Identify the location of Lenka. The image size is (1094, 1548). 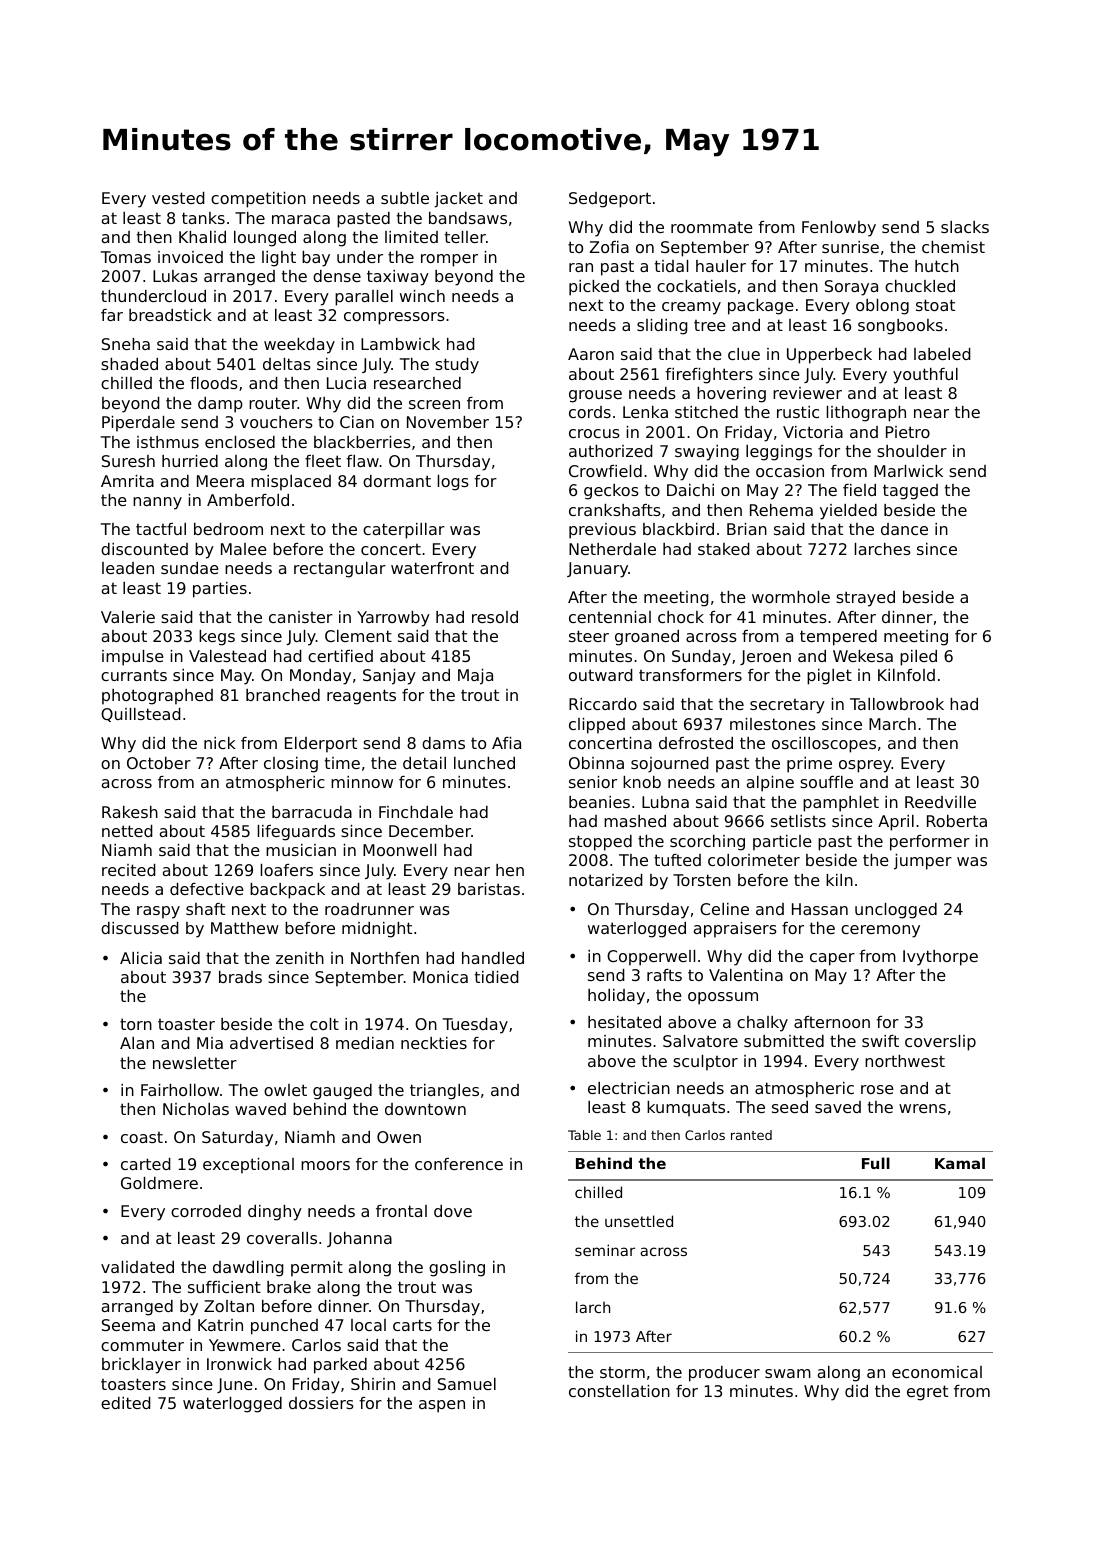
(645, 412).
